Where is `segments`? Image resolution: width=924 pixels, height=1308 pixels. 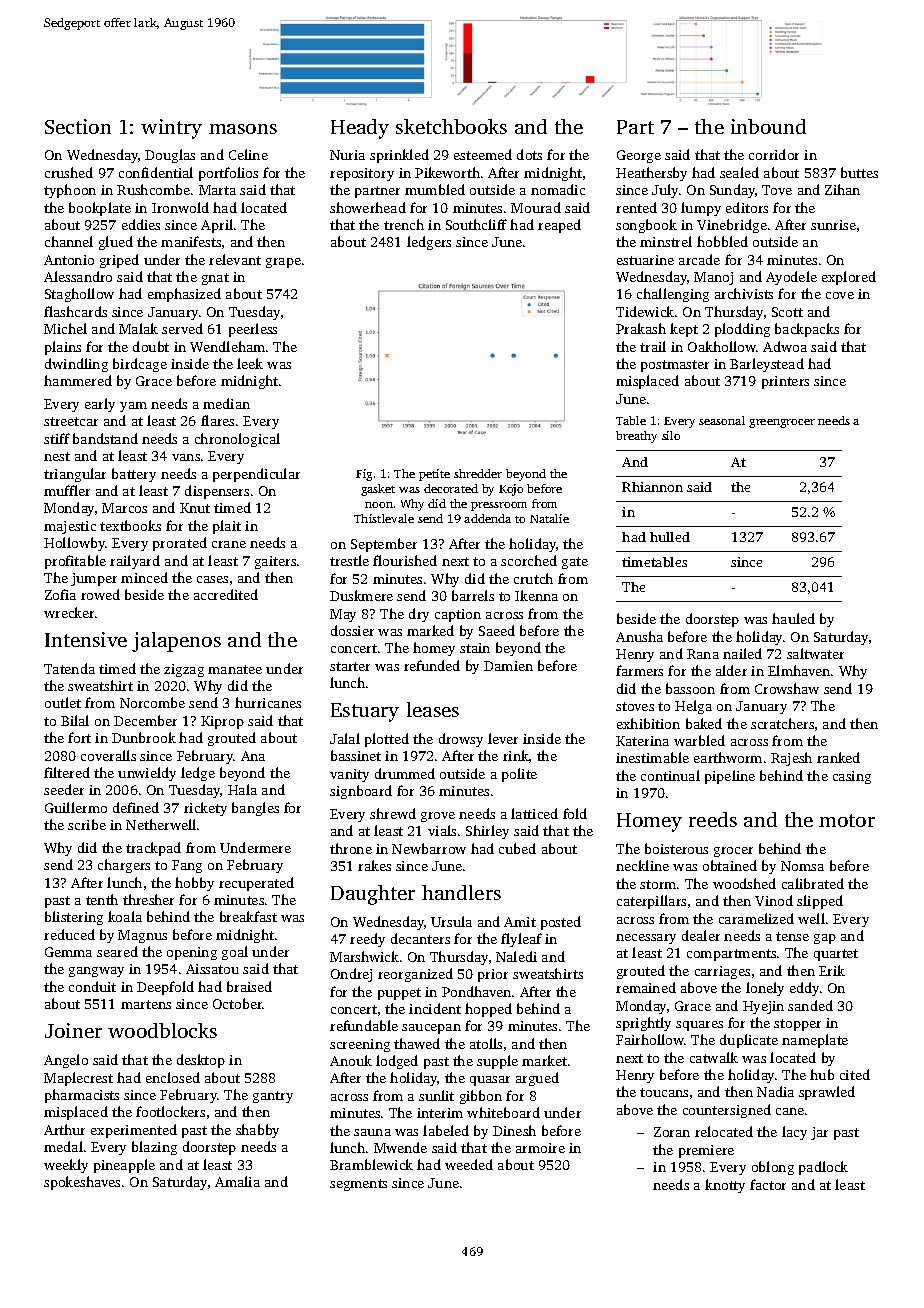
segments is located at coordinates (358, 1185).
